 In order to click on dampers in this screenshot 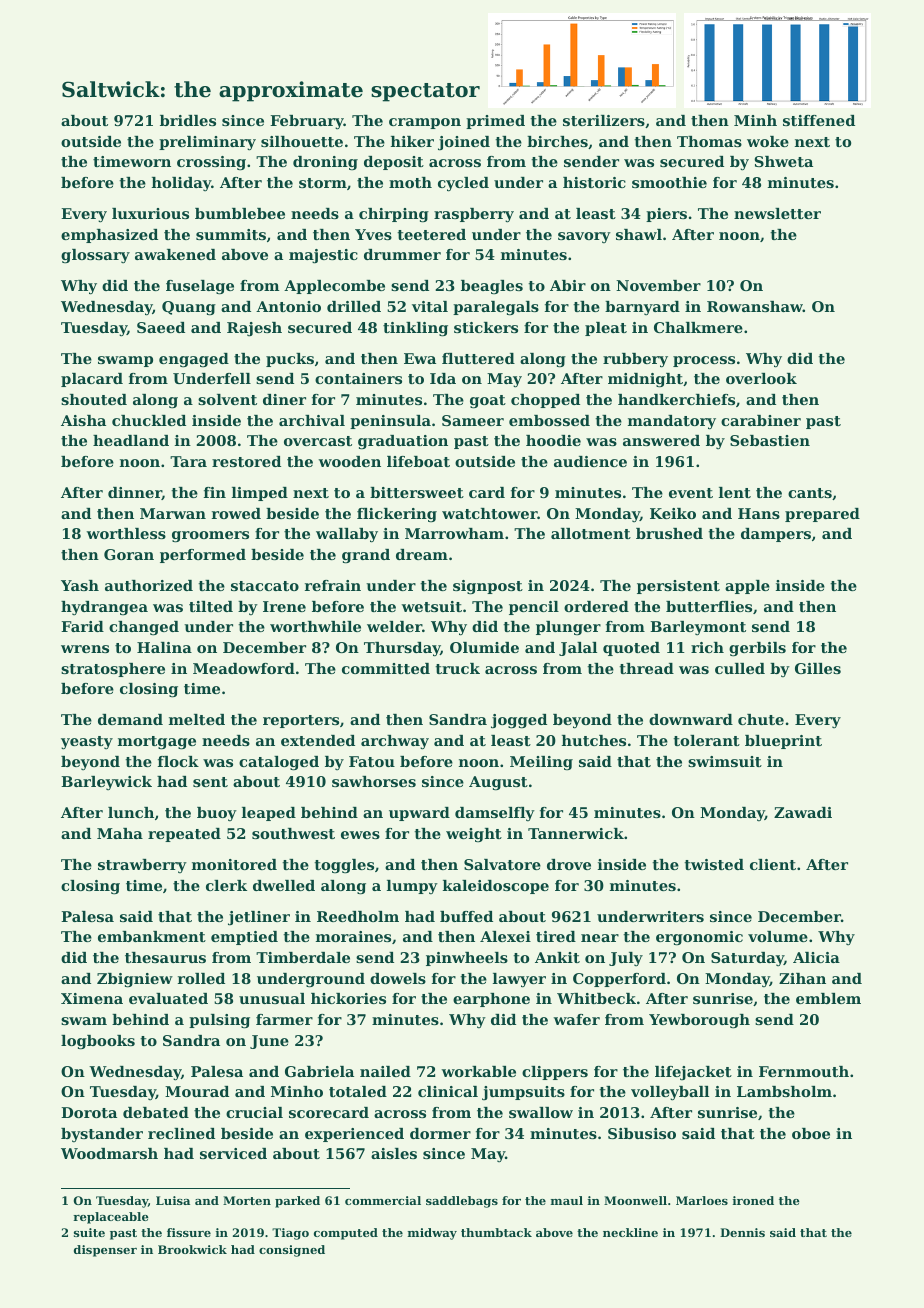, I will do `click(776, 535)`.
